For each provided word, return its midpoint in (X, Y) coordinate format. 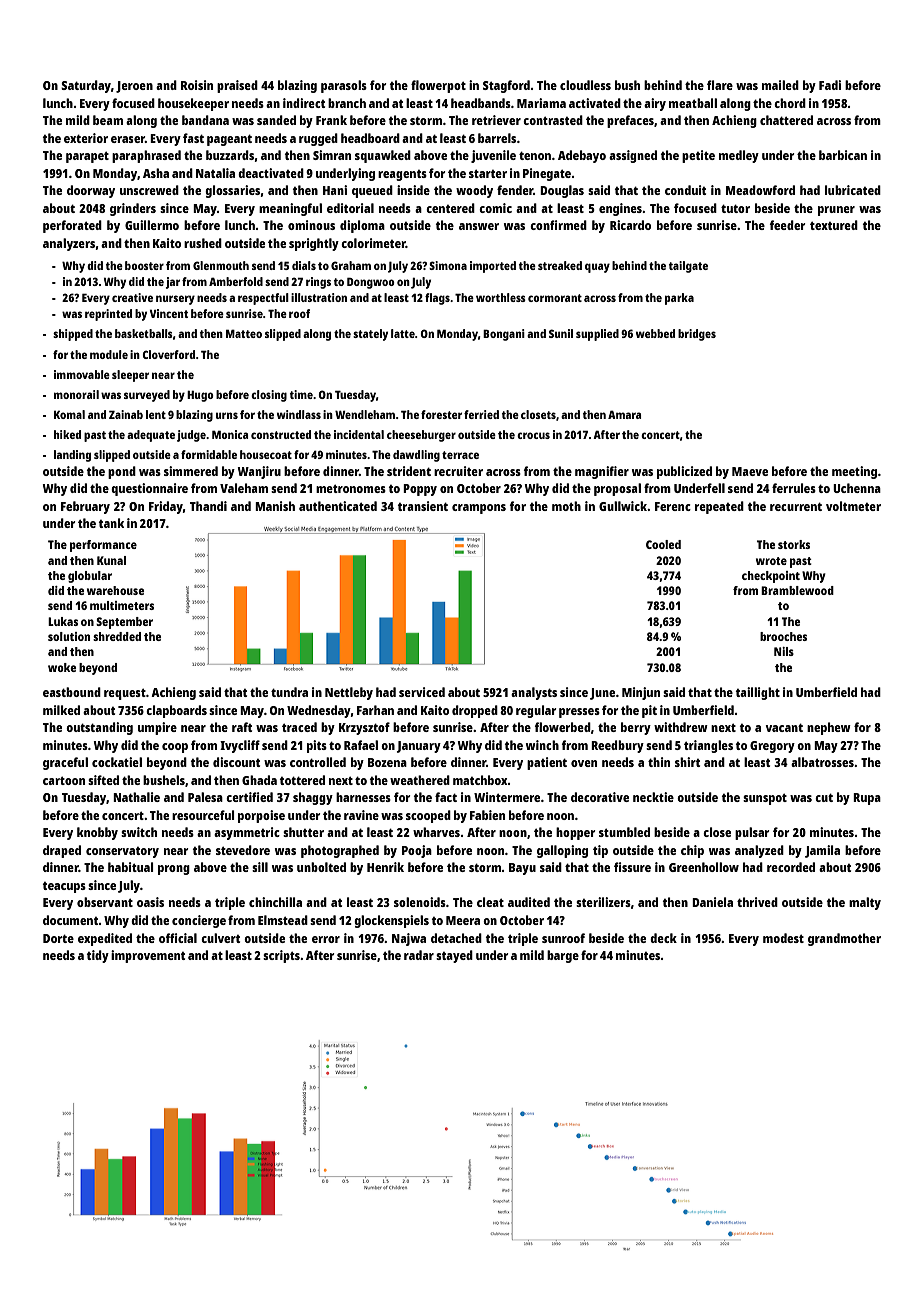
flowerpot (438, 86)
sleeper (130, 376)
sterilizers (603, 902)
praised (237, 86)
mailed (780, 85)
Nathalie (136, 797)
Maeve (750, 471)
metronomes (351, 489)
